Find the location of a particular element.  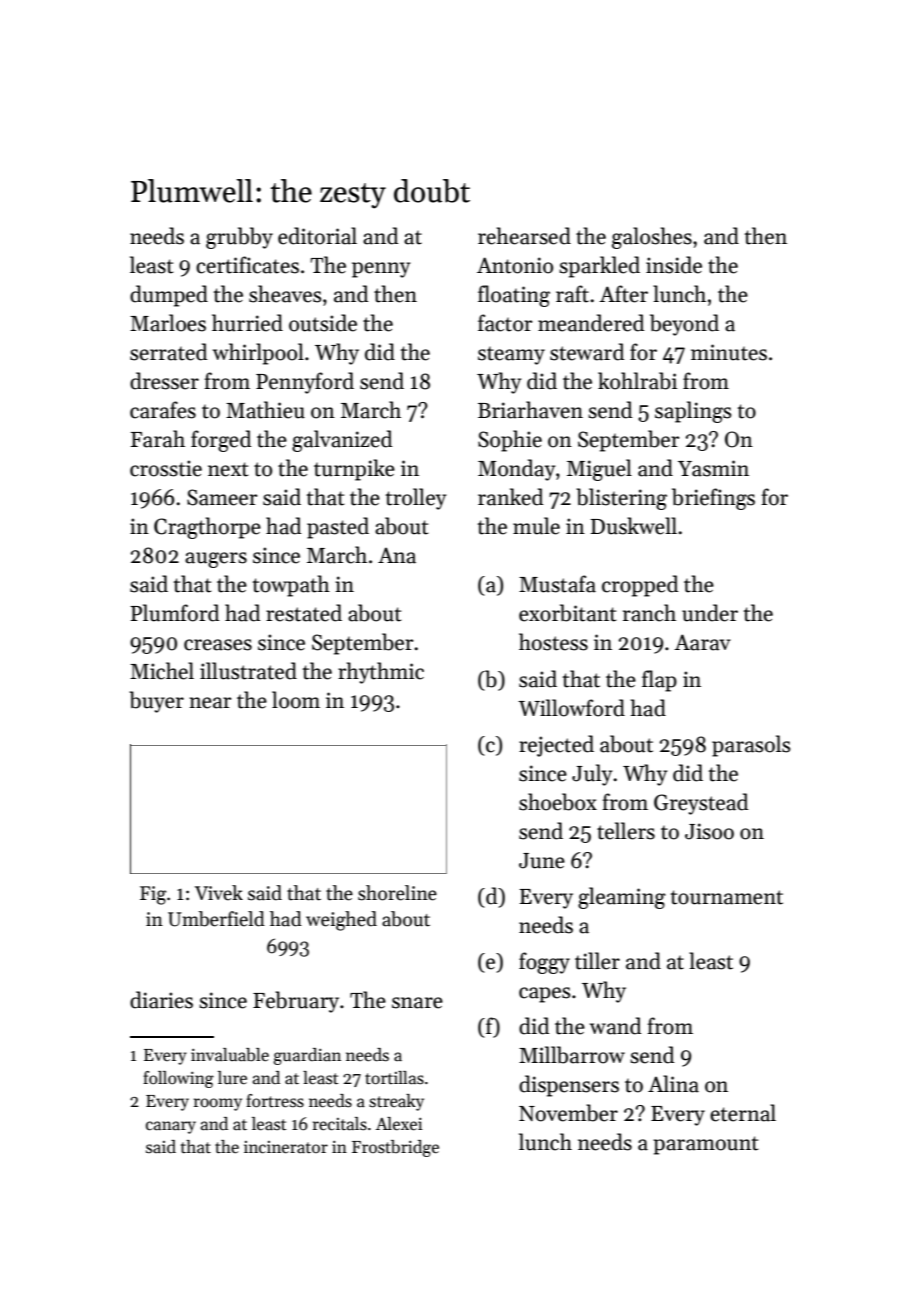

parasols is located at coordinates (751, 746).
